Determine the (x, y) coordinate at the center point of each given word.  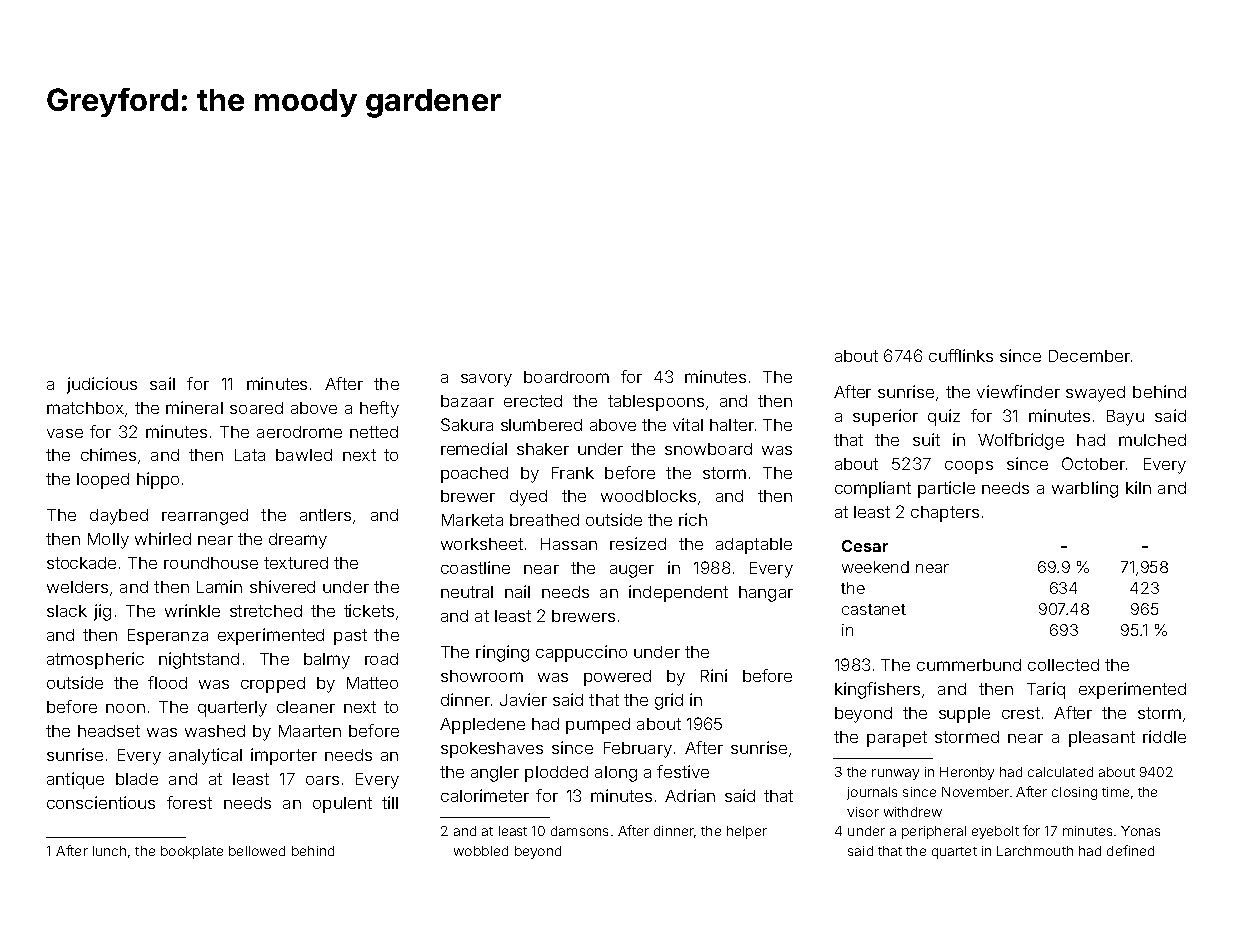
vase (65, 433)
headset (109, 731)
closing (1074, 793)
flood (167, 682)
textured (296, 563)
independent (678, 593)
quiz (944, 417)
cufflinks (961, 355)
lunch (109, 851)
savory (486, 380)
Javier (523, 699)
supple (964, 715)
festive (683, 771)
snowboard (708, 449)
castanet (874, 609)
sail (162, 383)
